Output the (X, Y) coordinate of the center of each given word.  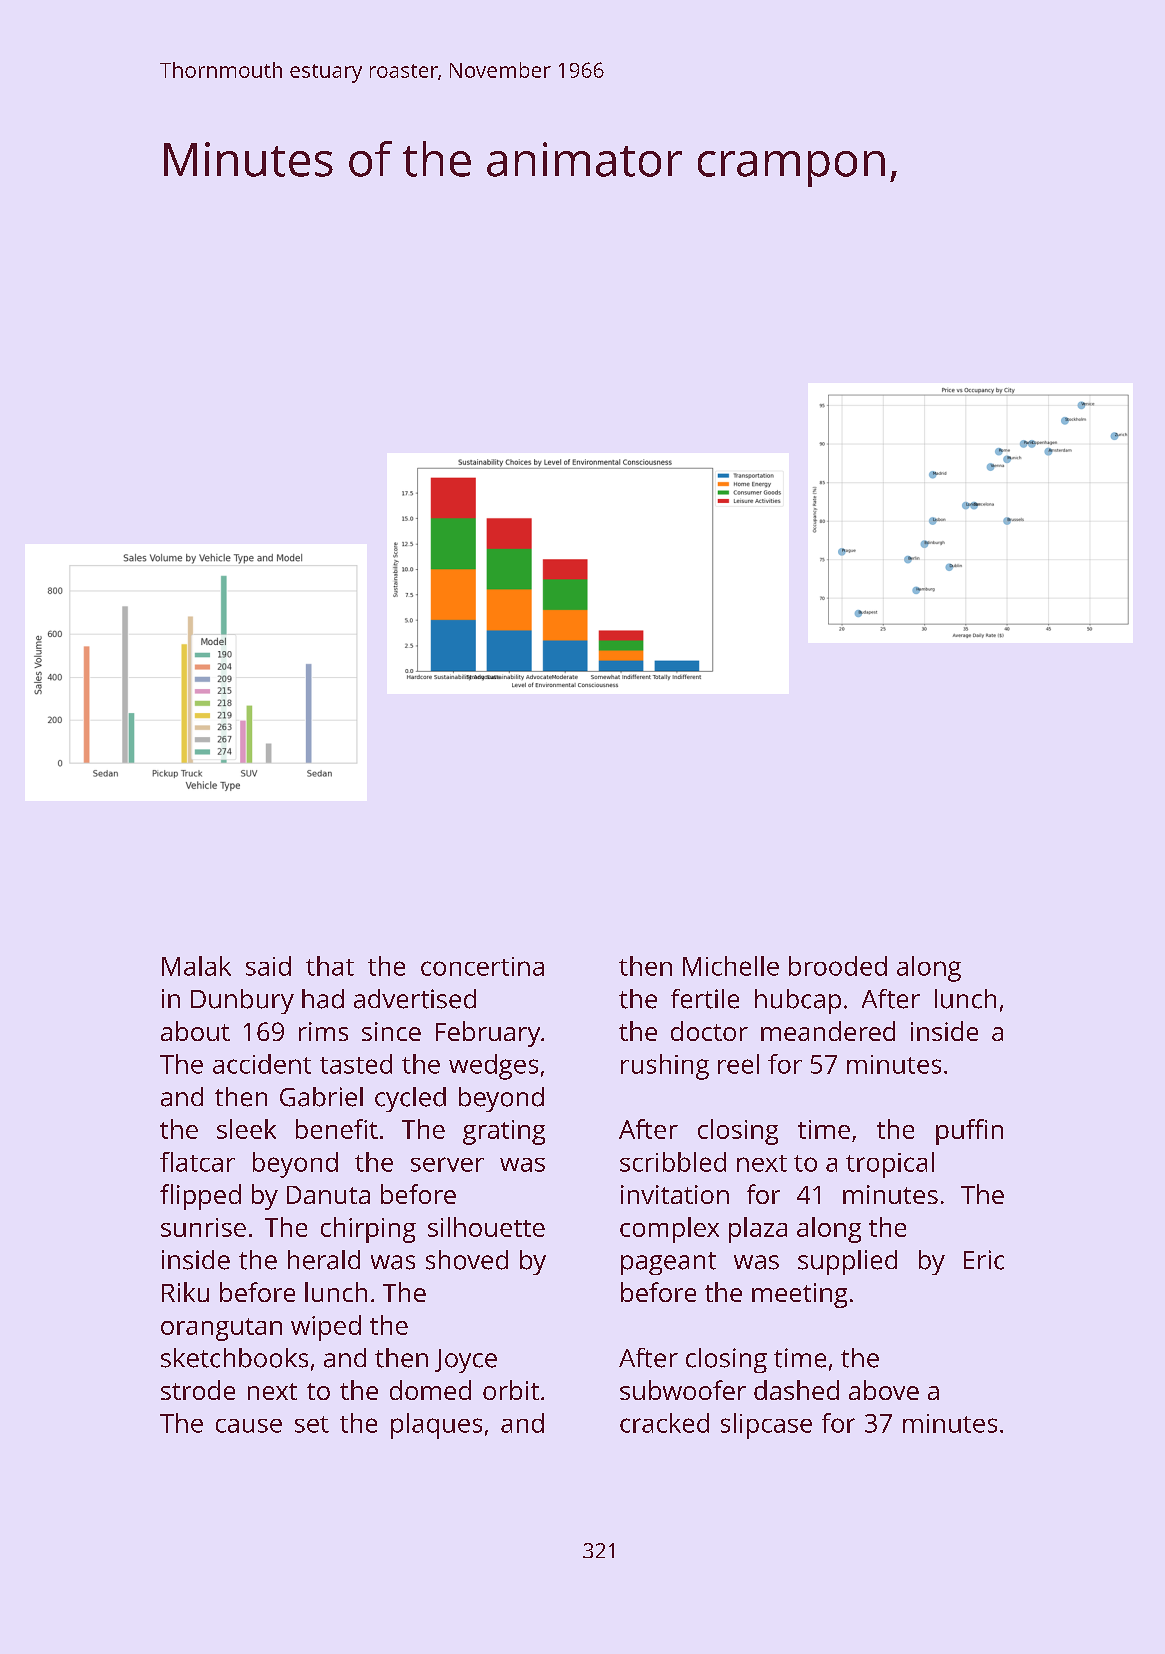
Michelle (731, 966)
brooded (838, 966)
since (391, 1031)
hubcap (798, 1001)
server (447, 1164)
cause (249, 1426)
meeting (799, 1295)
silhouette (486, 1227)
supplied (847, 1262)
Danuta (328, 1195)
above (884, 1390)
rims (323, 1031)
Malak (196, 966)
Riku (185, 1292)
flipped (200, 1197)
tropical (890, 1165)
